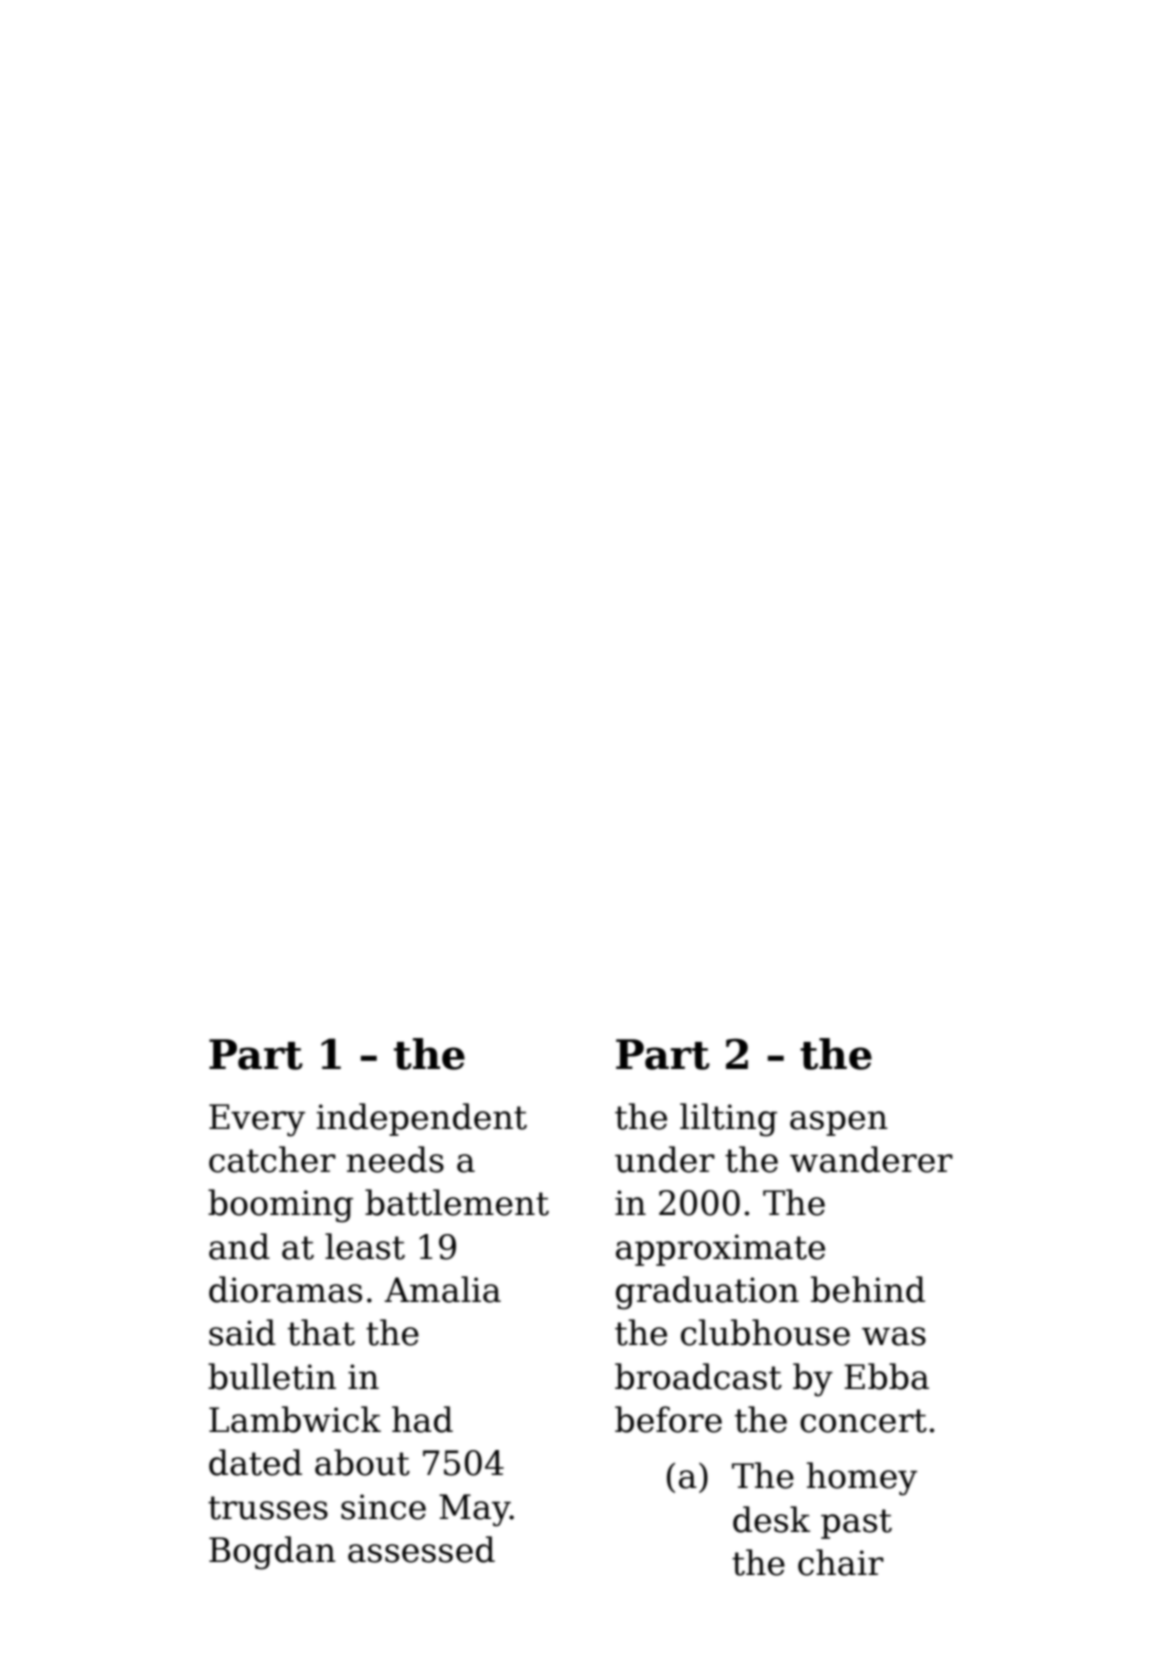 The image size is (1165, 1654). Describe the element at coordinates (422, 1119) in the screenshot. I see `independent` at that location.
